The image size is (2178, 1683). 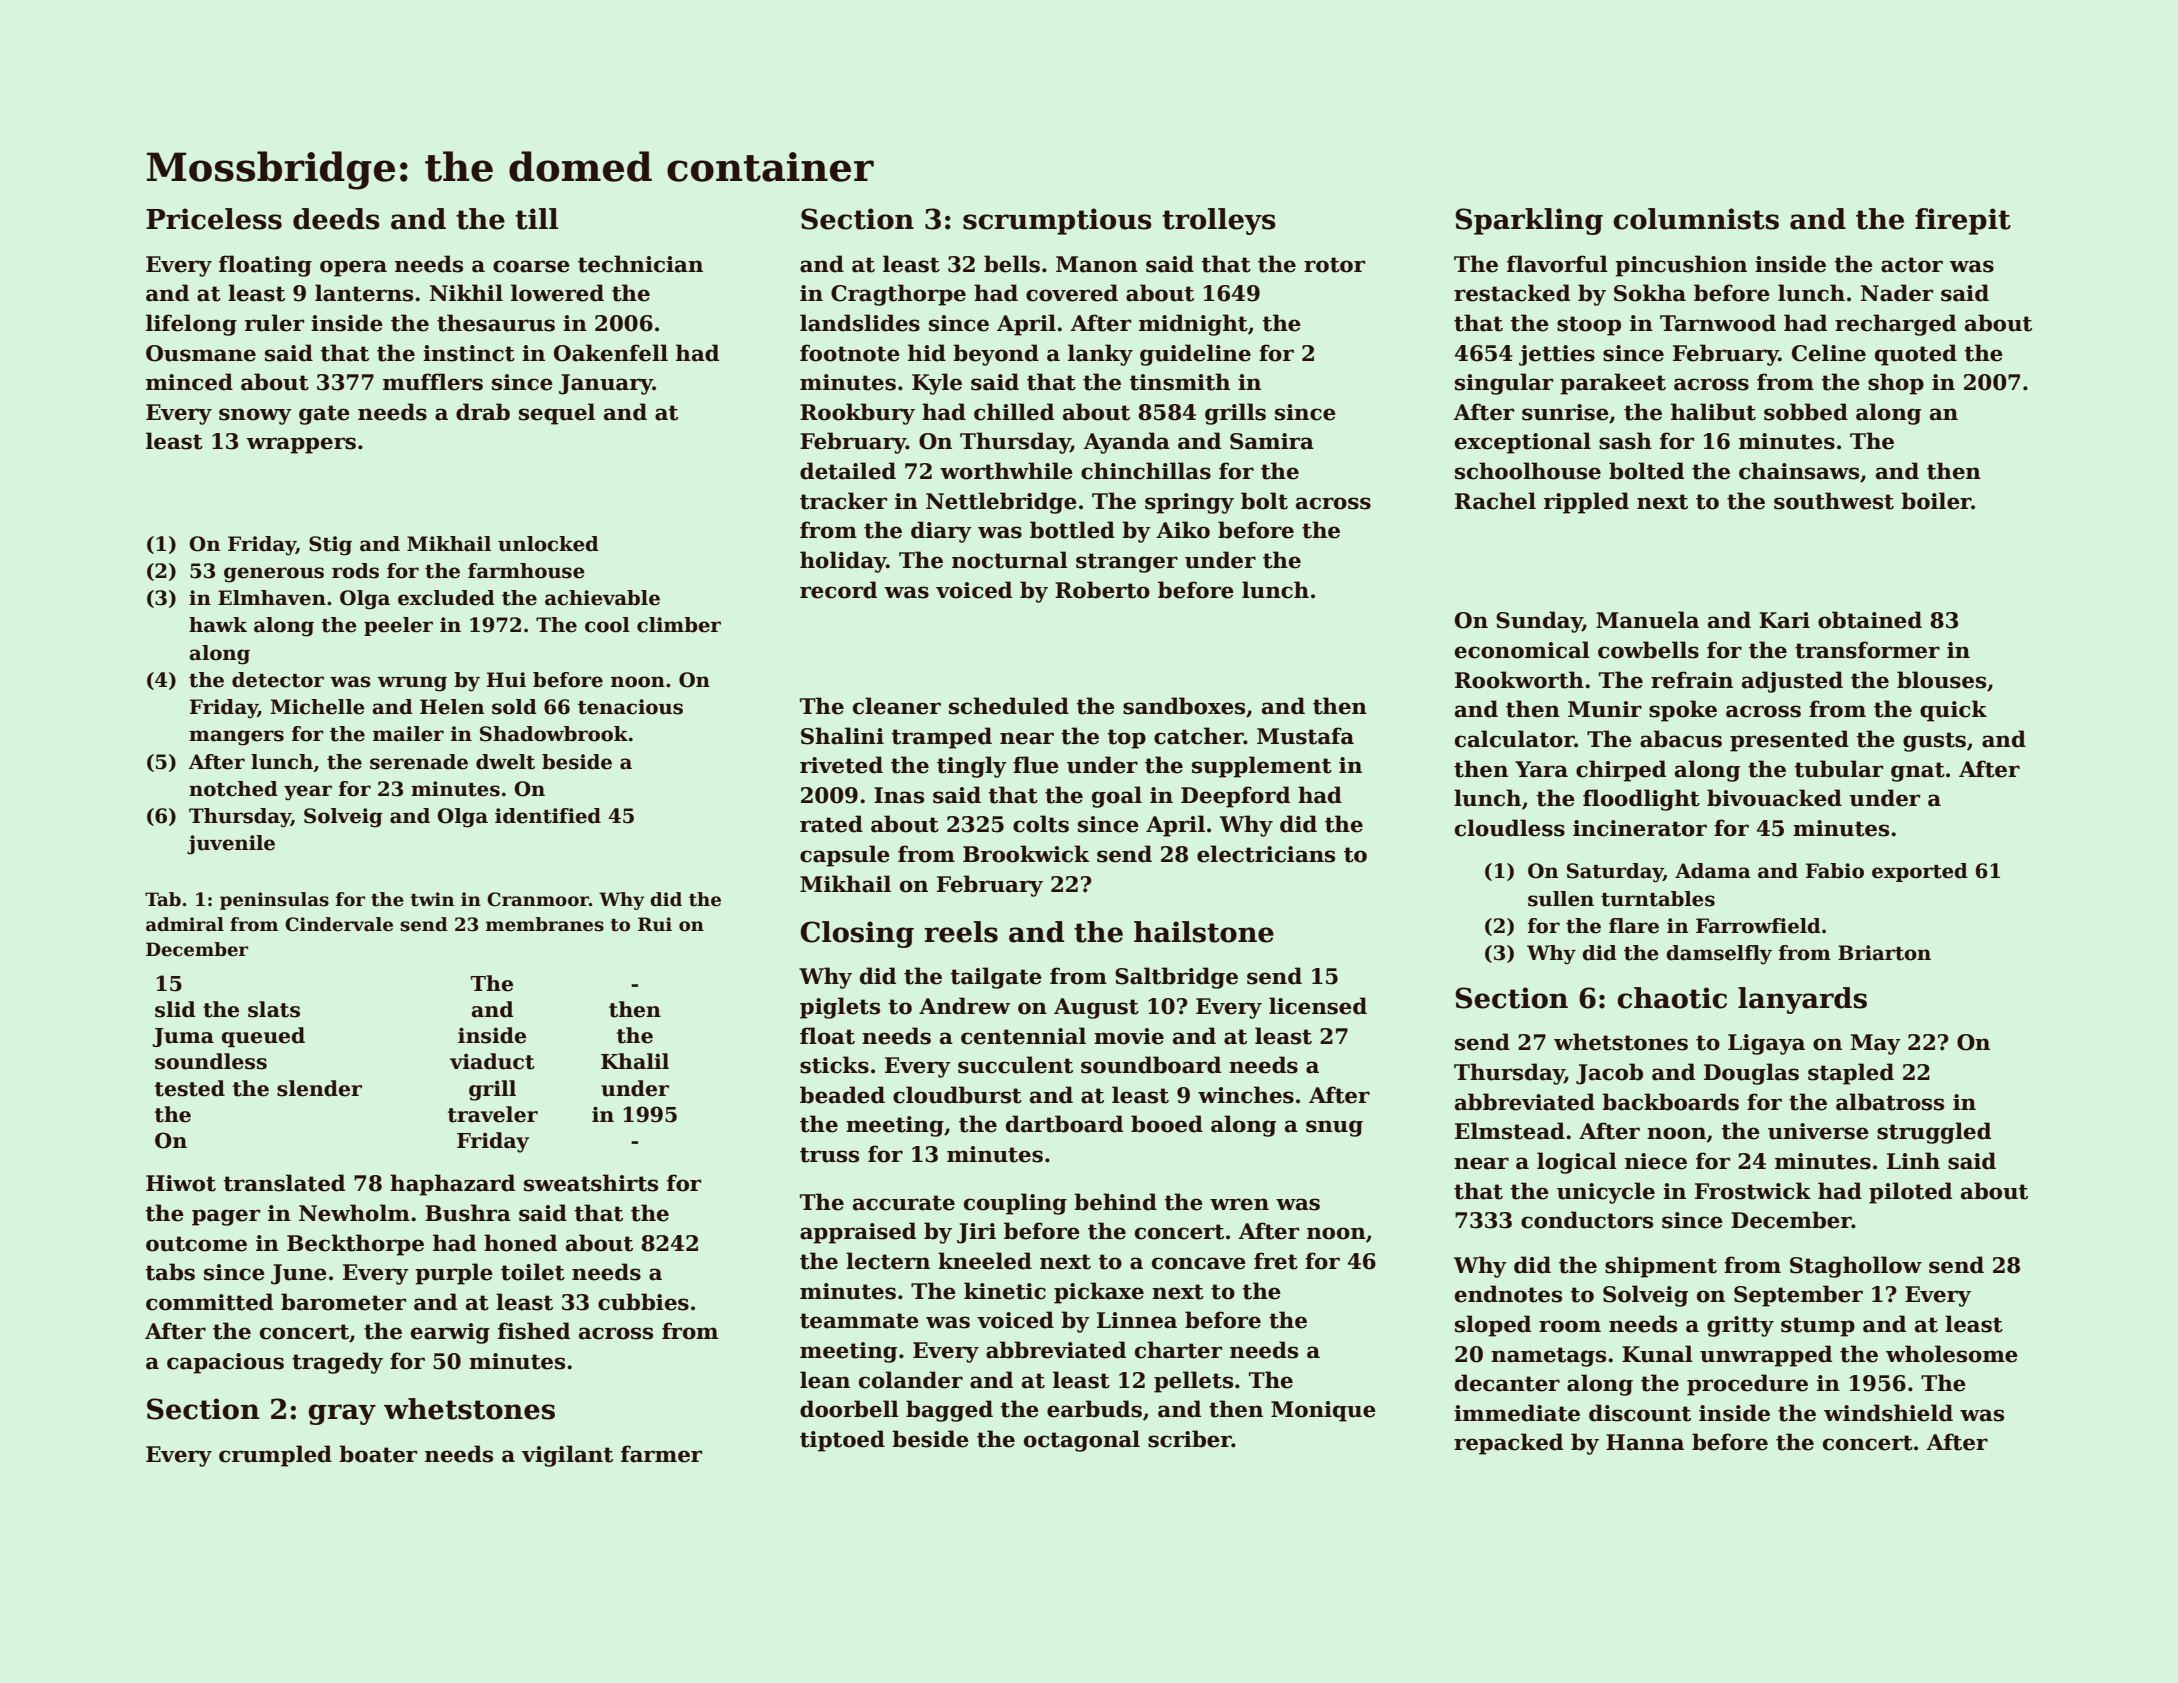 I want to click on rippled, so click(x=1586, y=503).
